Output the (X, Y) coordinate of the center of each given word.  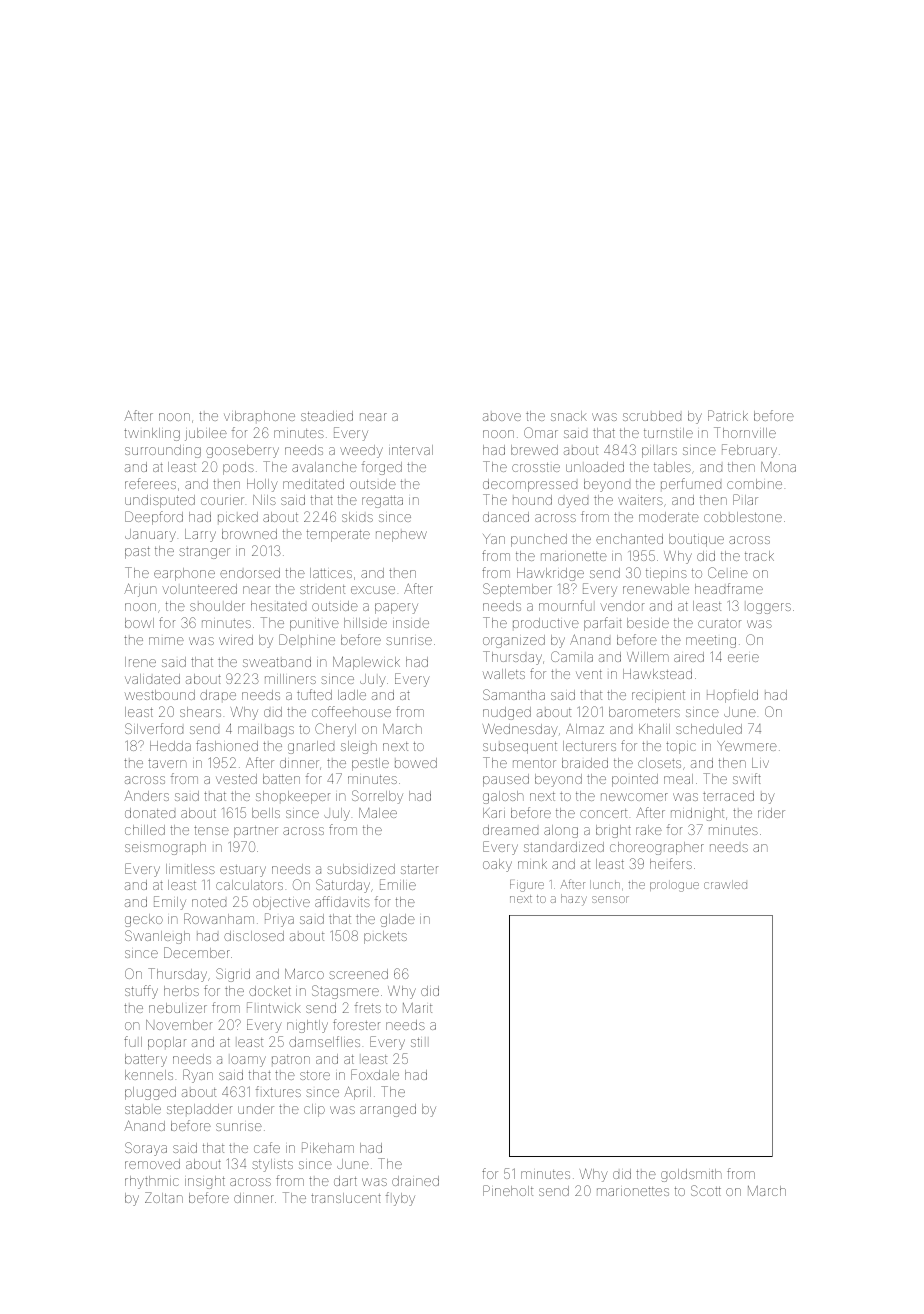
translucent (346, 1198)
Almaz (585, 729)
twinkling (152, 434)
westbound (160, 695)
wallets (504, 674)
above (502, 417)
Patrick (728, 415)
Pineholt (508, 1190)
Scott (706, 1190)
